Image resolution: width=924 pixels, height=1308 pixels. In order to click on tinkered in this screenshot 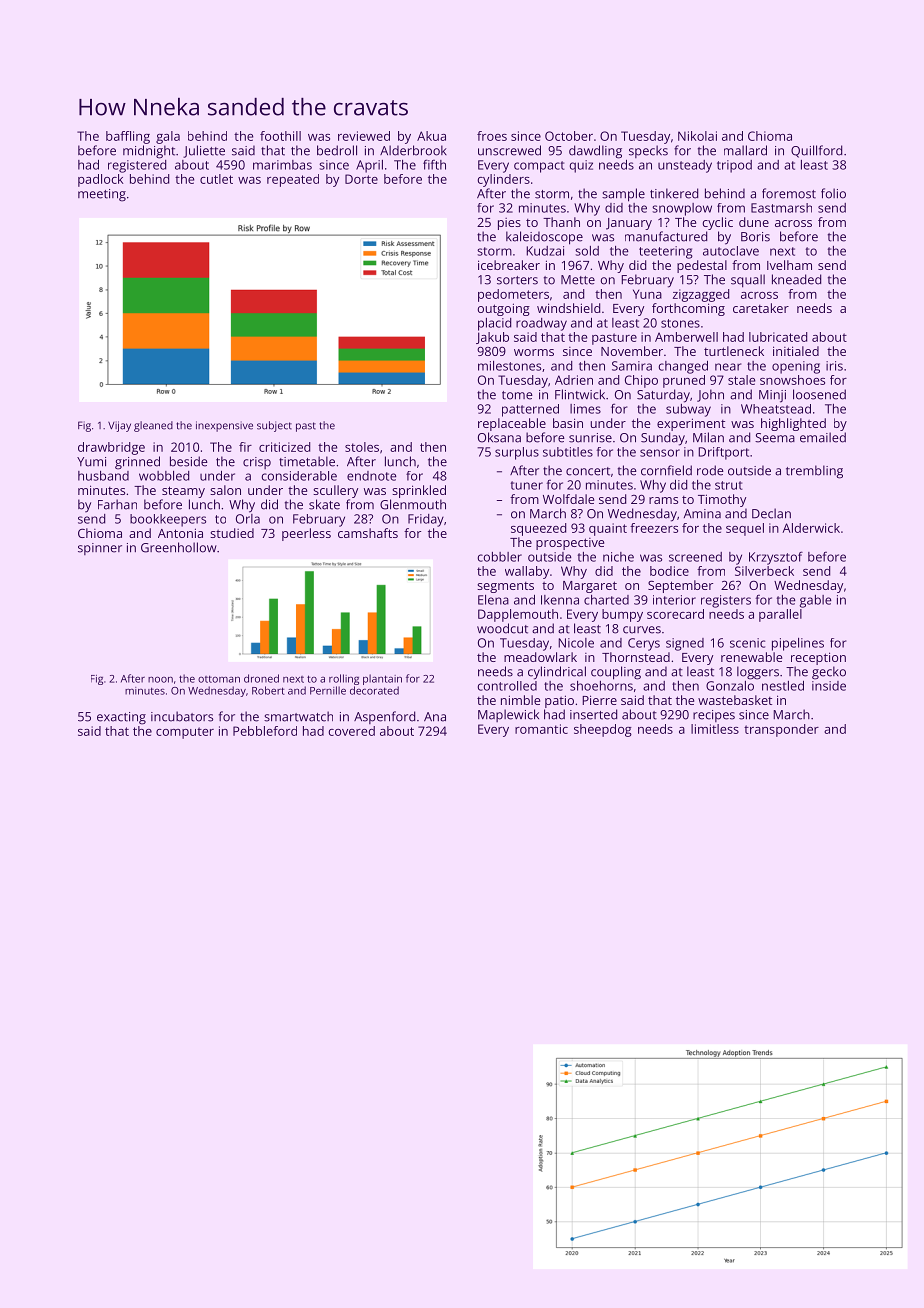, I will do `click(674, 193)`.
